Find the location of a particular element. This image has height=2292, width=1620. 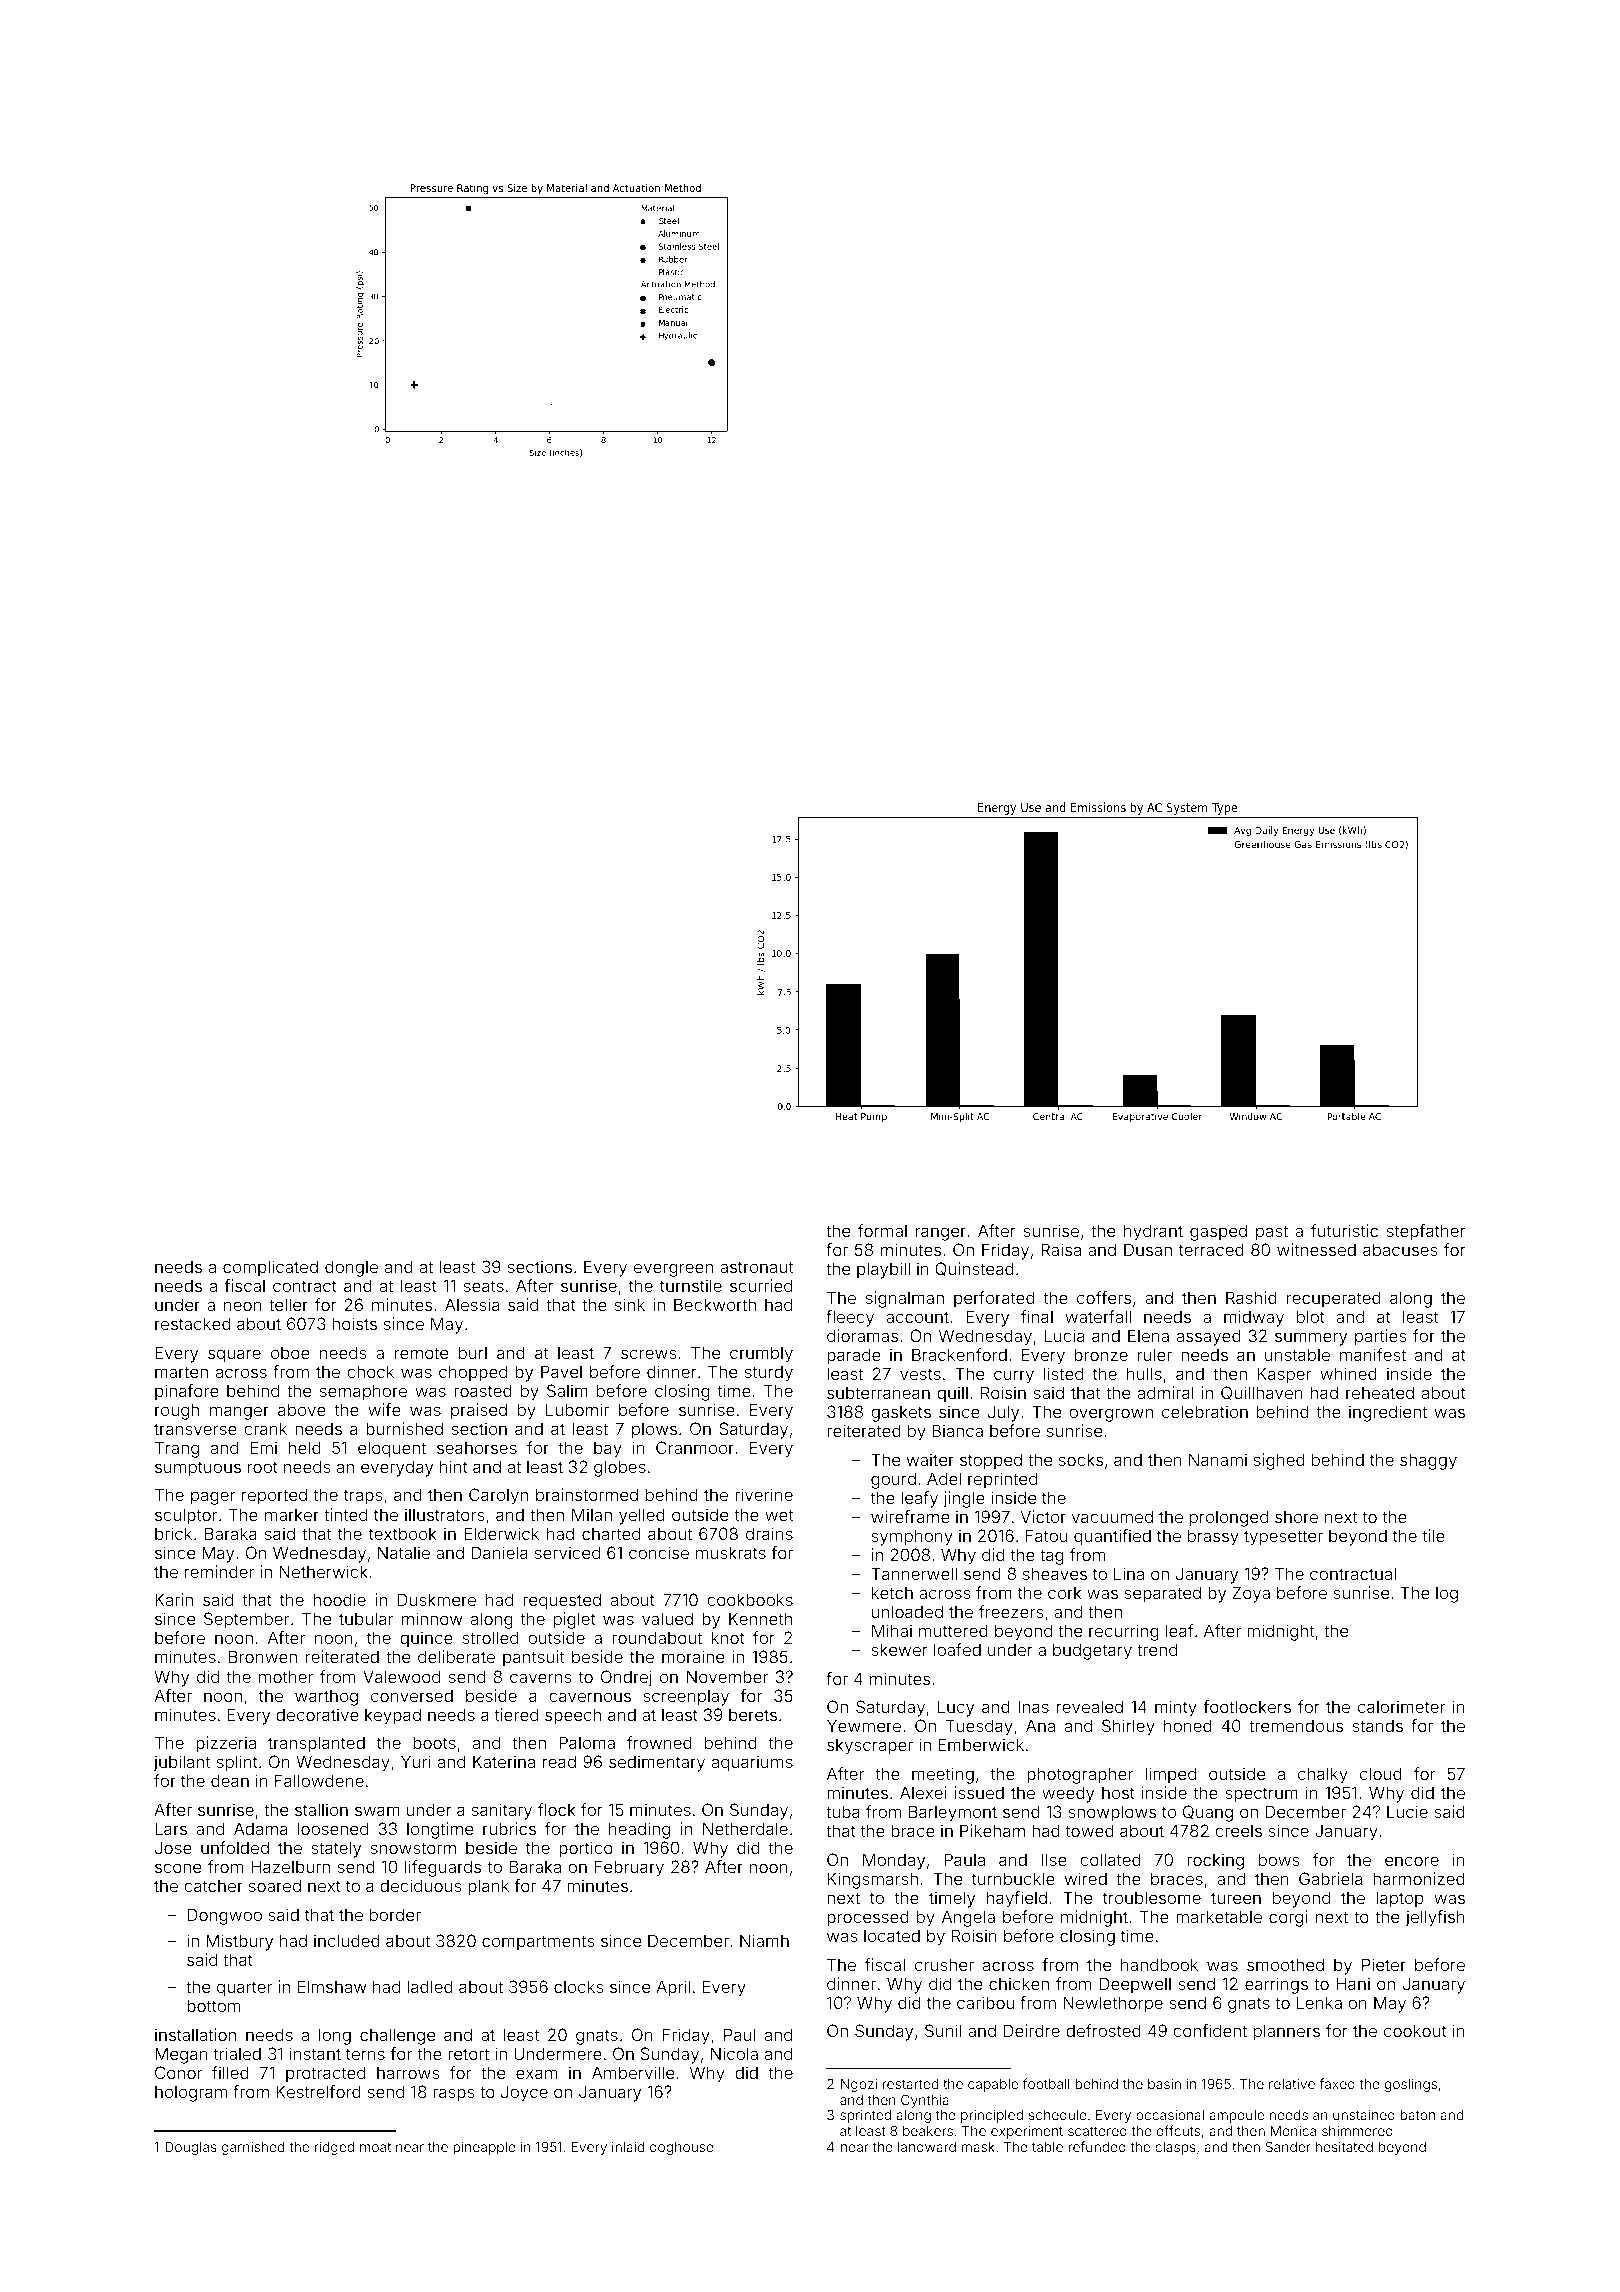

handbook is located at coordinates (1159, 1964).
